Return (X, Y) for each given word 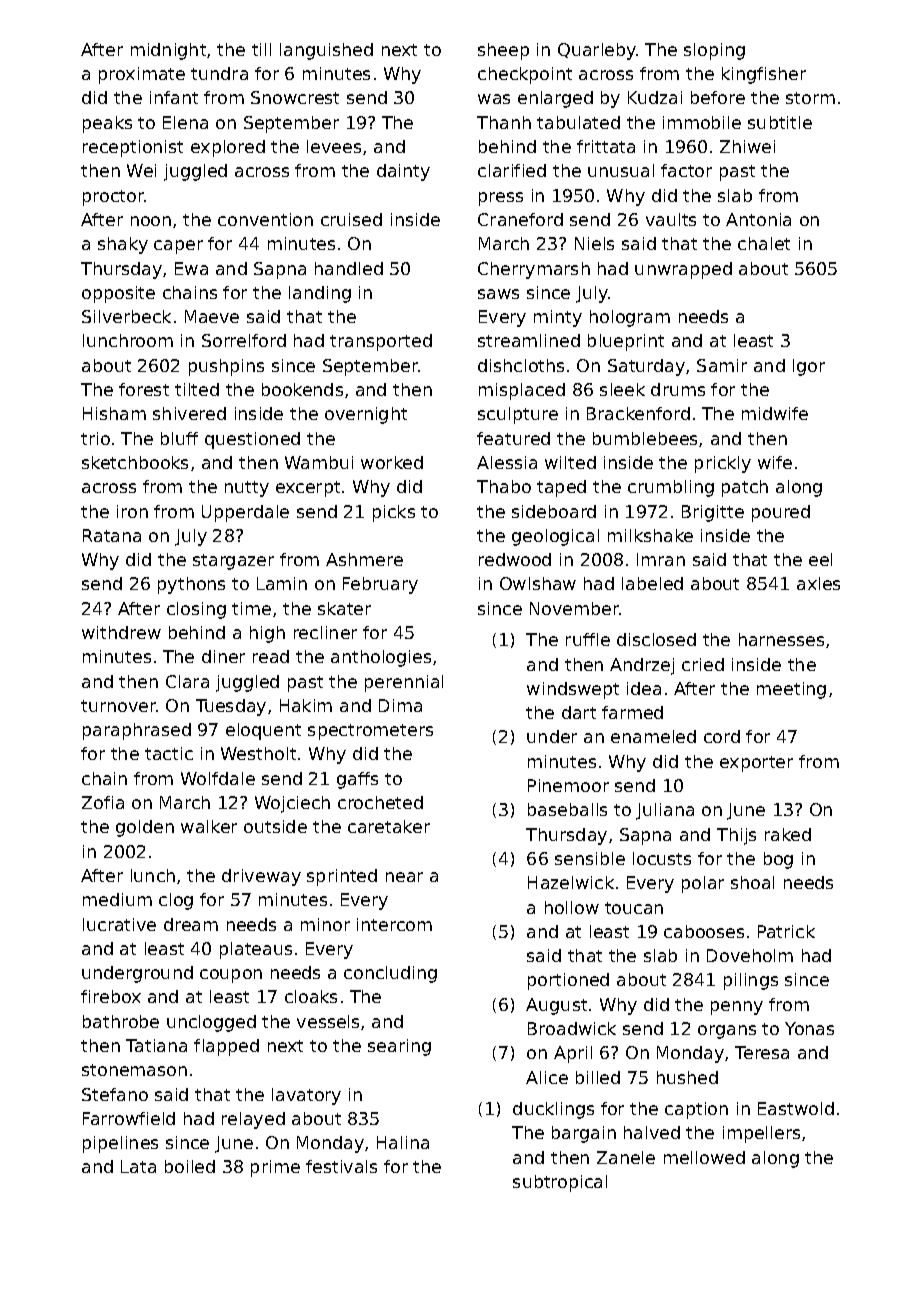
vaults (671, 219)
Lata (138, 1166)
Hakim (306, 705)
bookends (302, 389)
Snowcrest (295, 97)
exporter (756, 764)
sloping (714, 51)
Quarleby (597, 51)
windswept (573, 690)
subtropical (560, 1183)
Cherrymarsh (534, 270)
